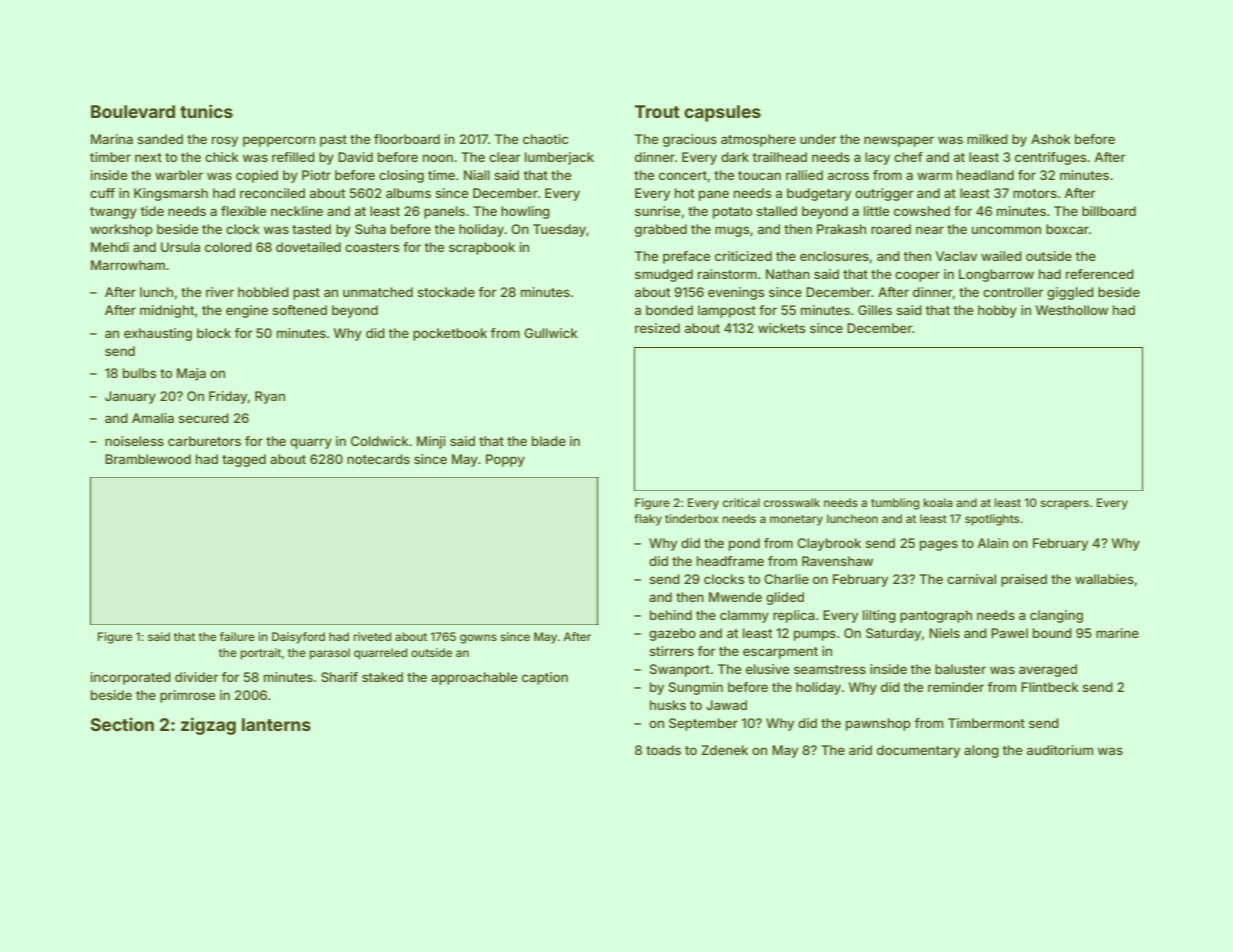 This image has height=952, width=1233. I want to click on river, so click(220, 292).
